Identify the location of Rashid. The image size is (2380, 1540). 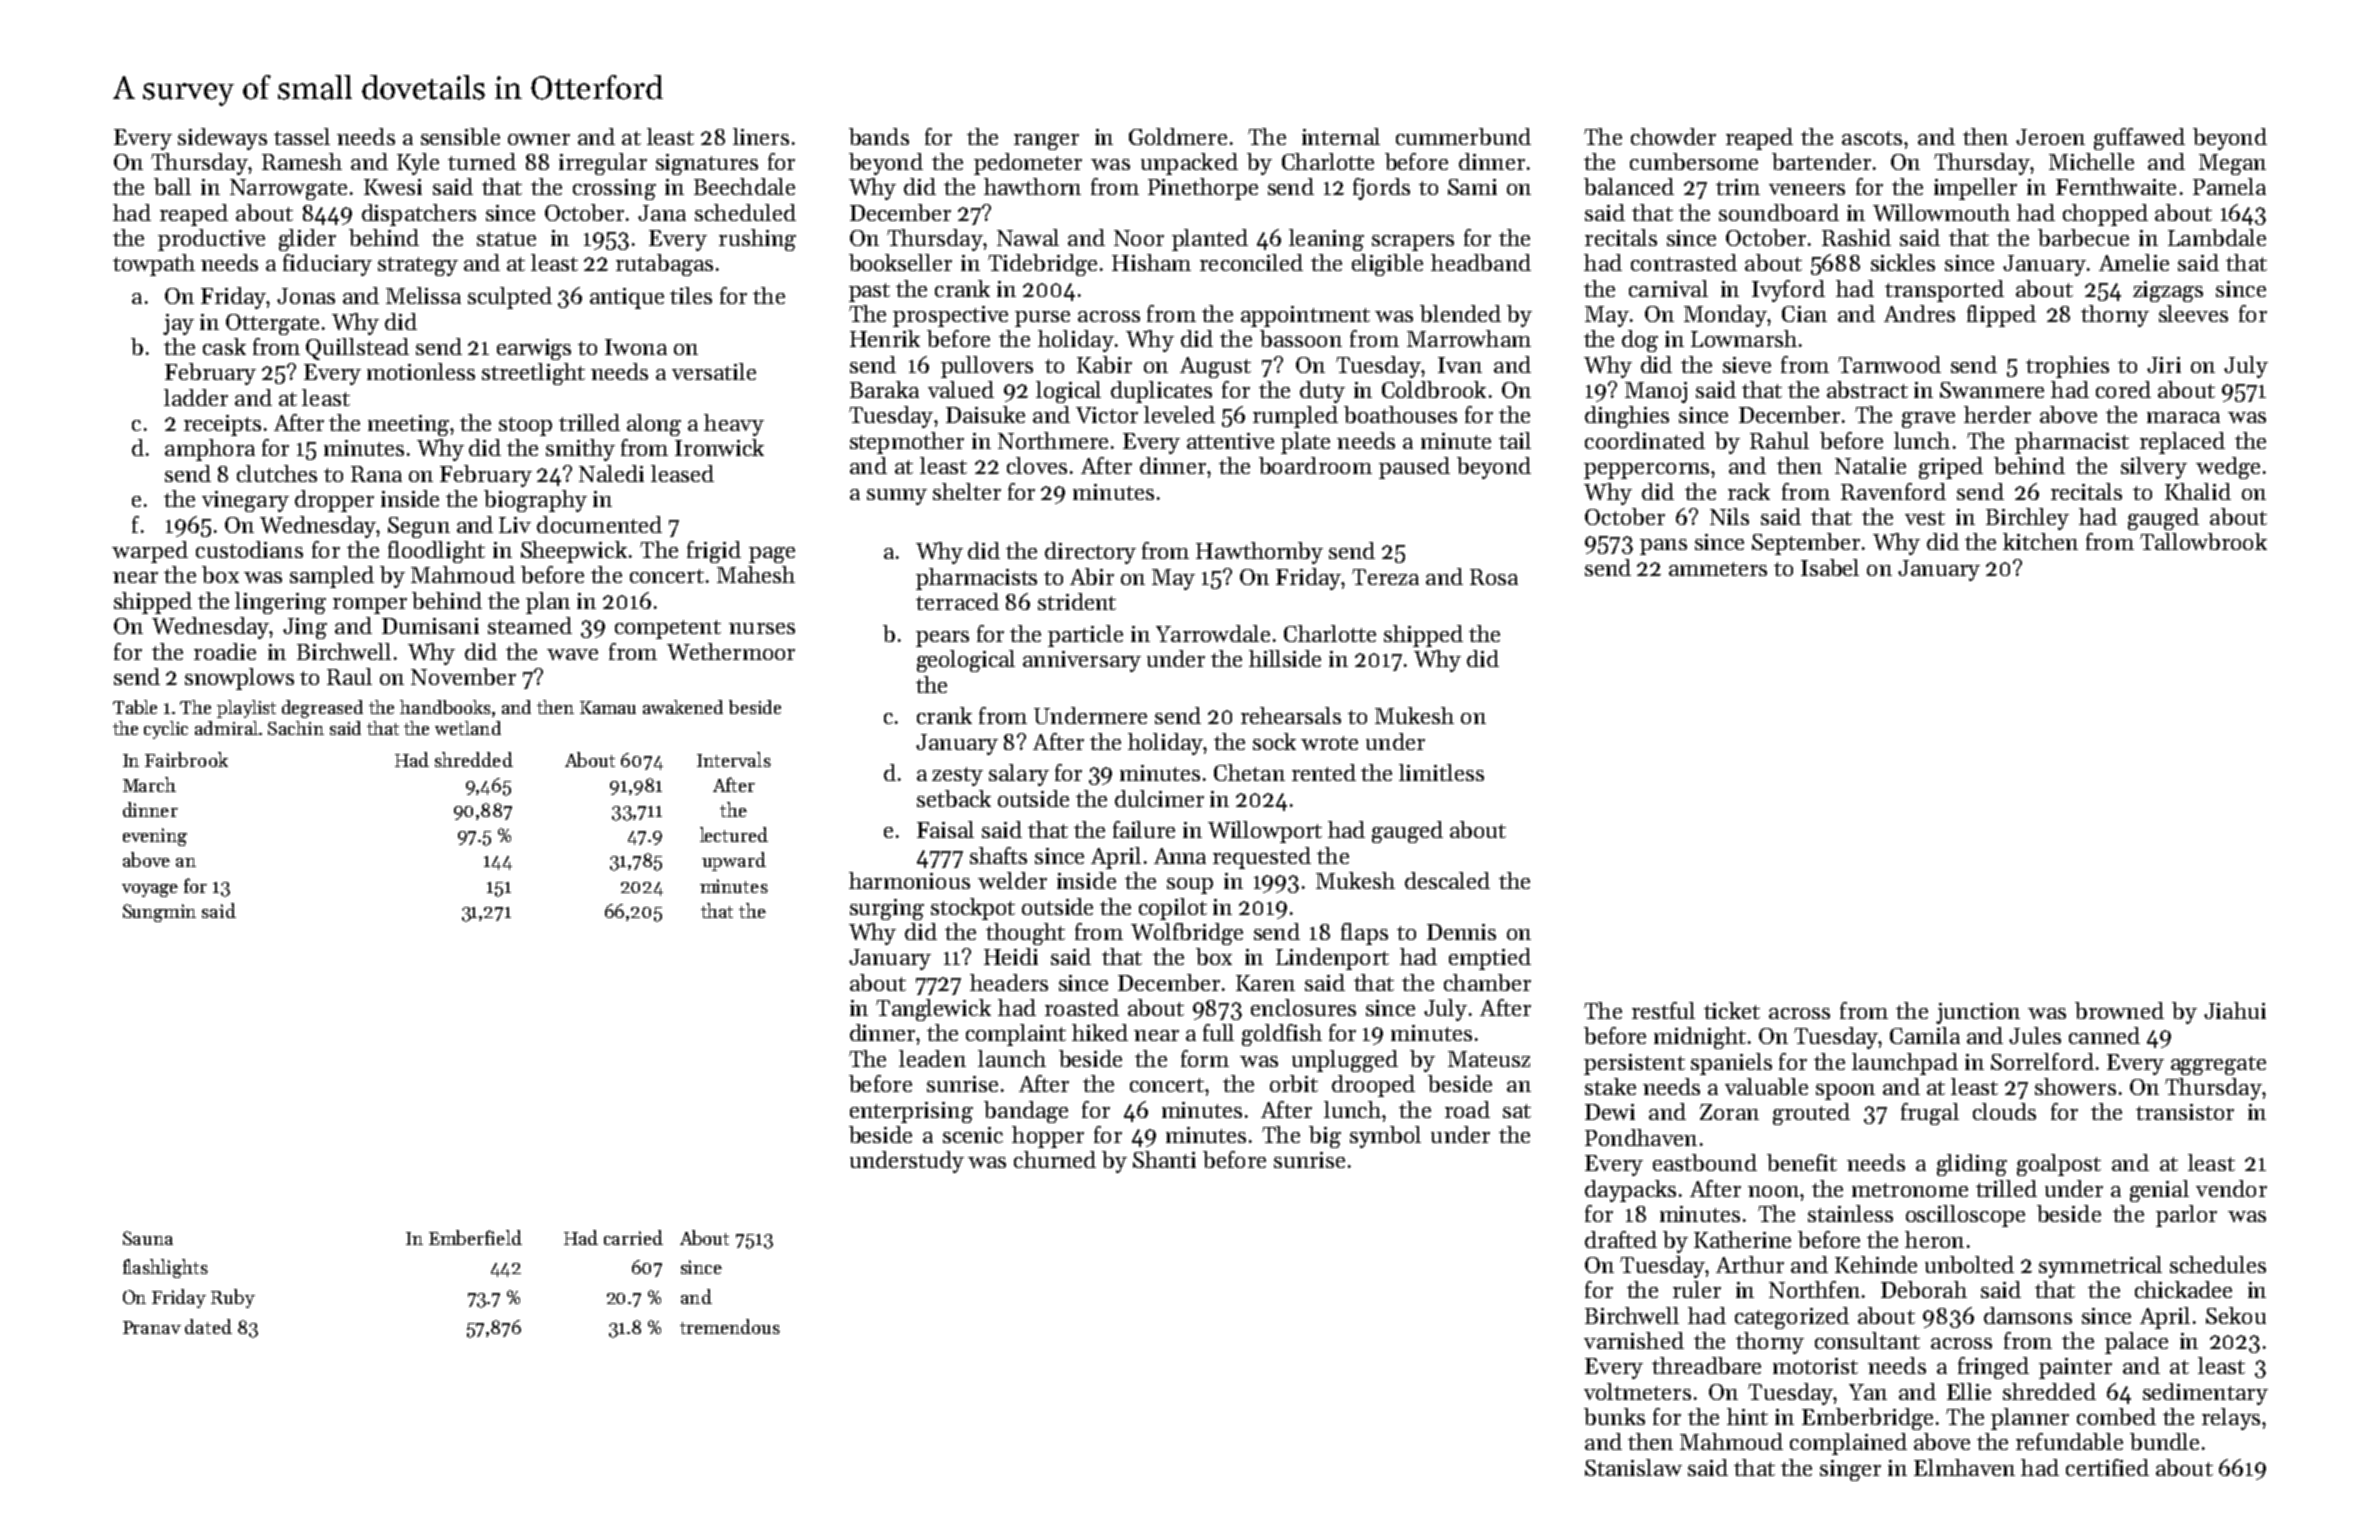
(1856, 237).
